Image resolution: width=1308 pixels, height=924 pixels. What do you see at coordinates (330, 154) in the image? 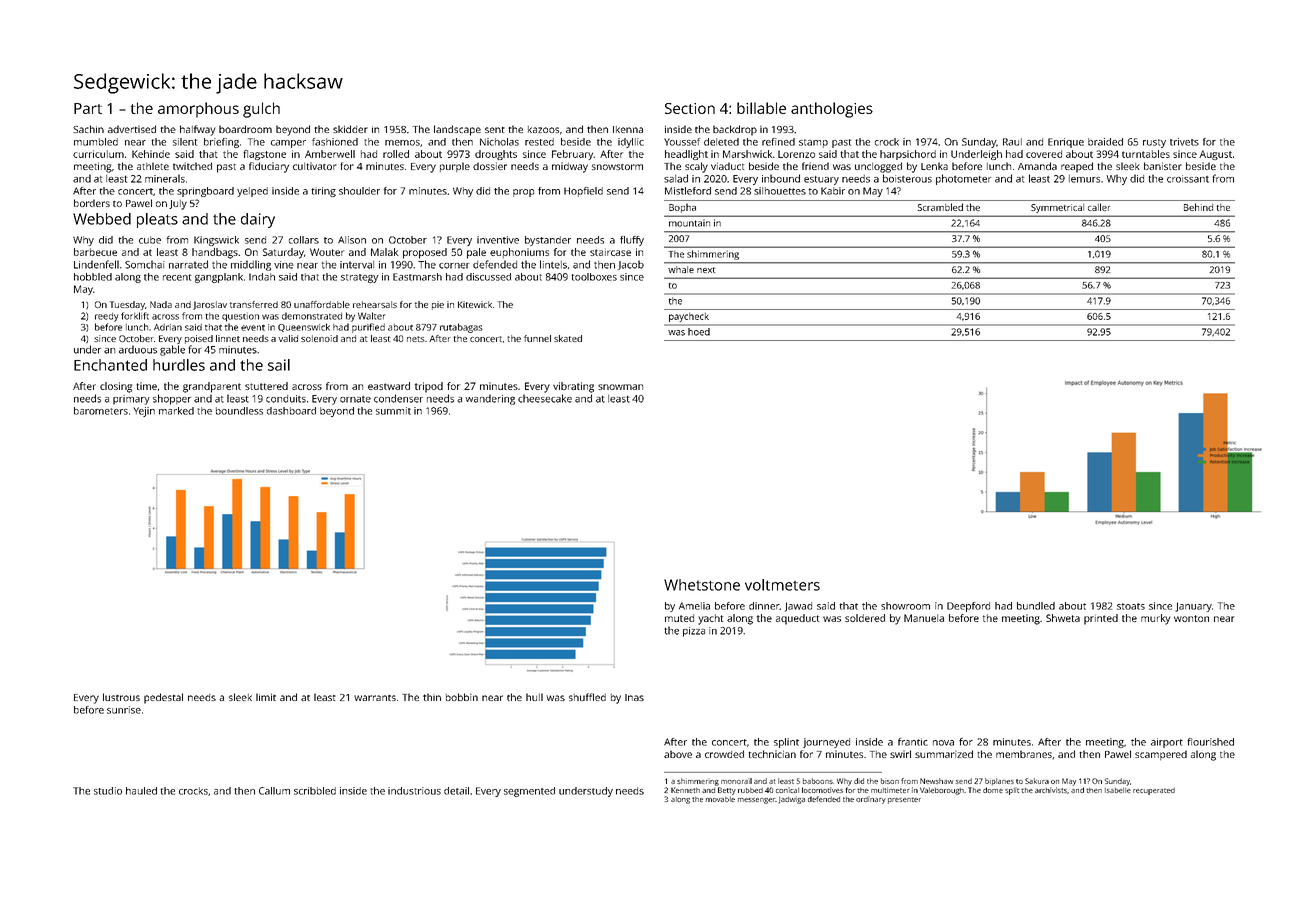
I see `Amberwell` at bounding box center [330, 154].
